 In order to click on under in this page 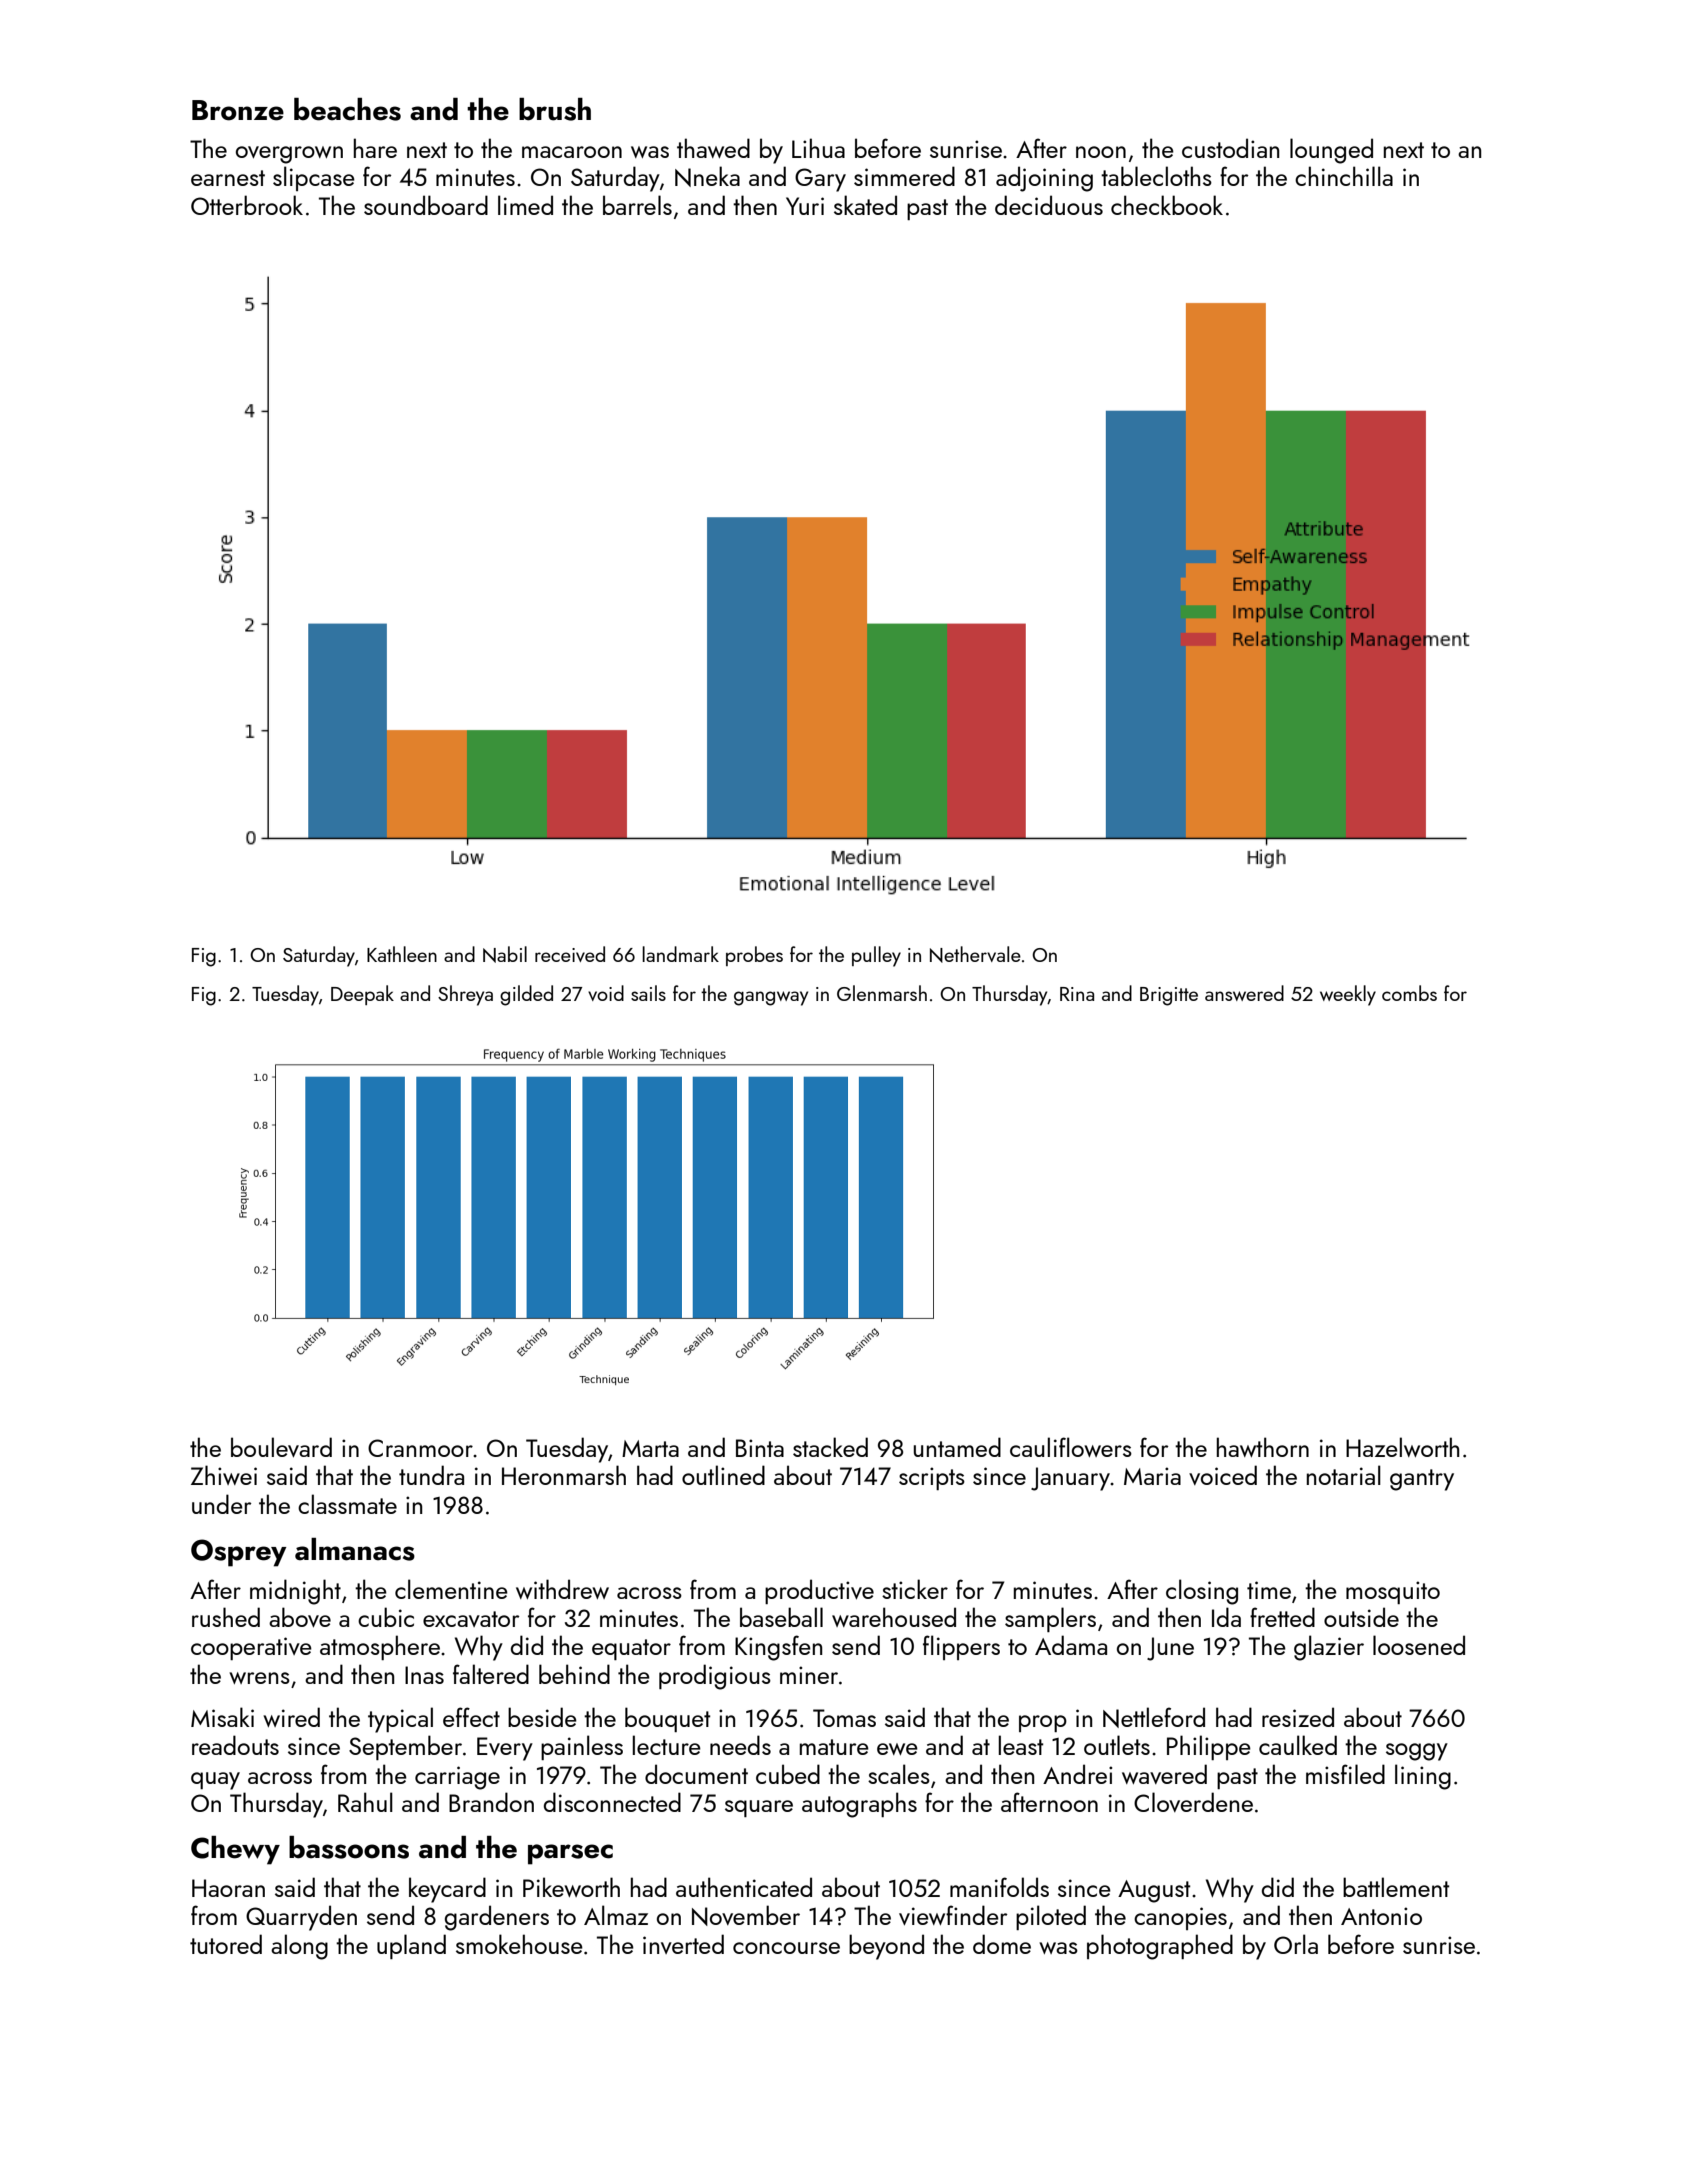, I will do `click(221, 1504)`.
